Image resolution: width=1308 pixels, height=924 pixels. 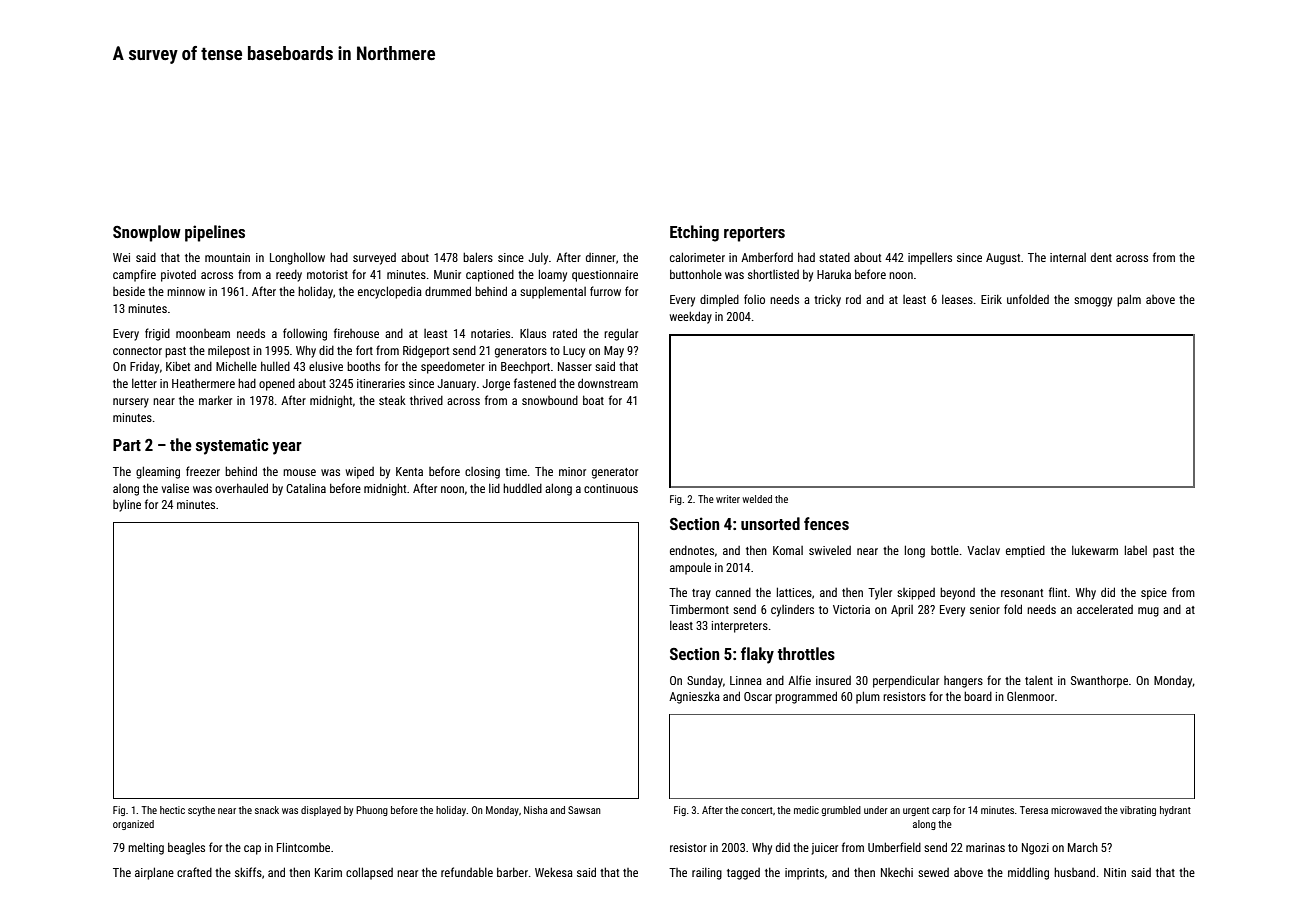 What do you see at coordinates (538, 259) in the image?
I see `July` at bounding box center [538, 259].
